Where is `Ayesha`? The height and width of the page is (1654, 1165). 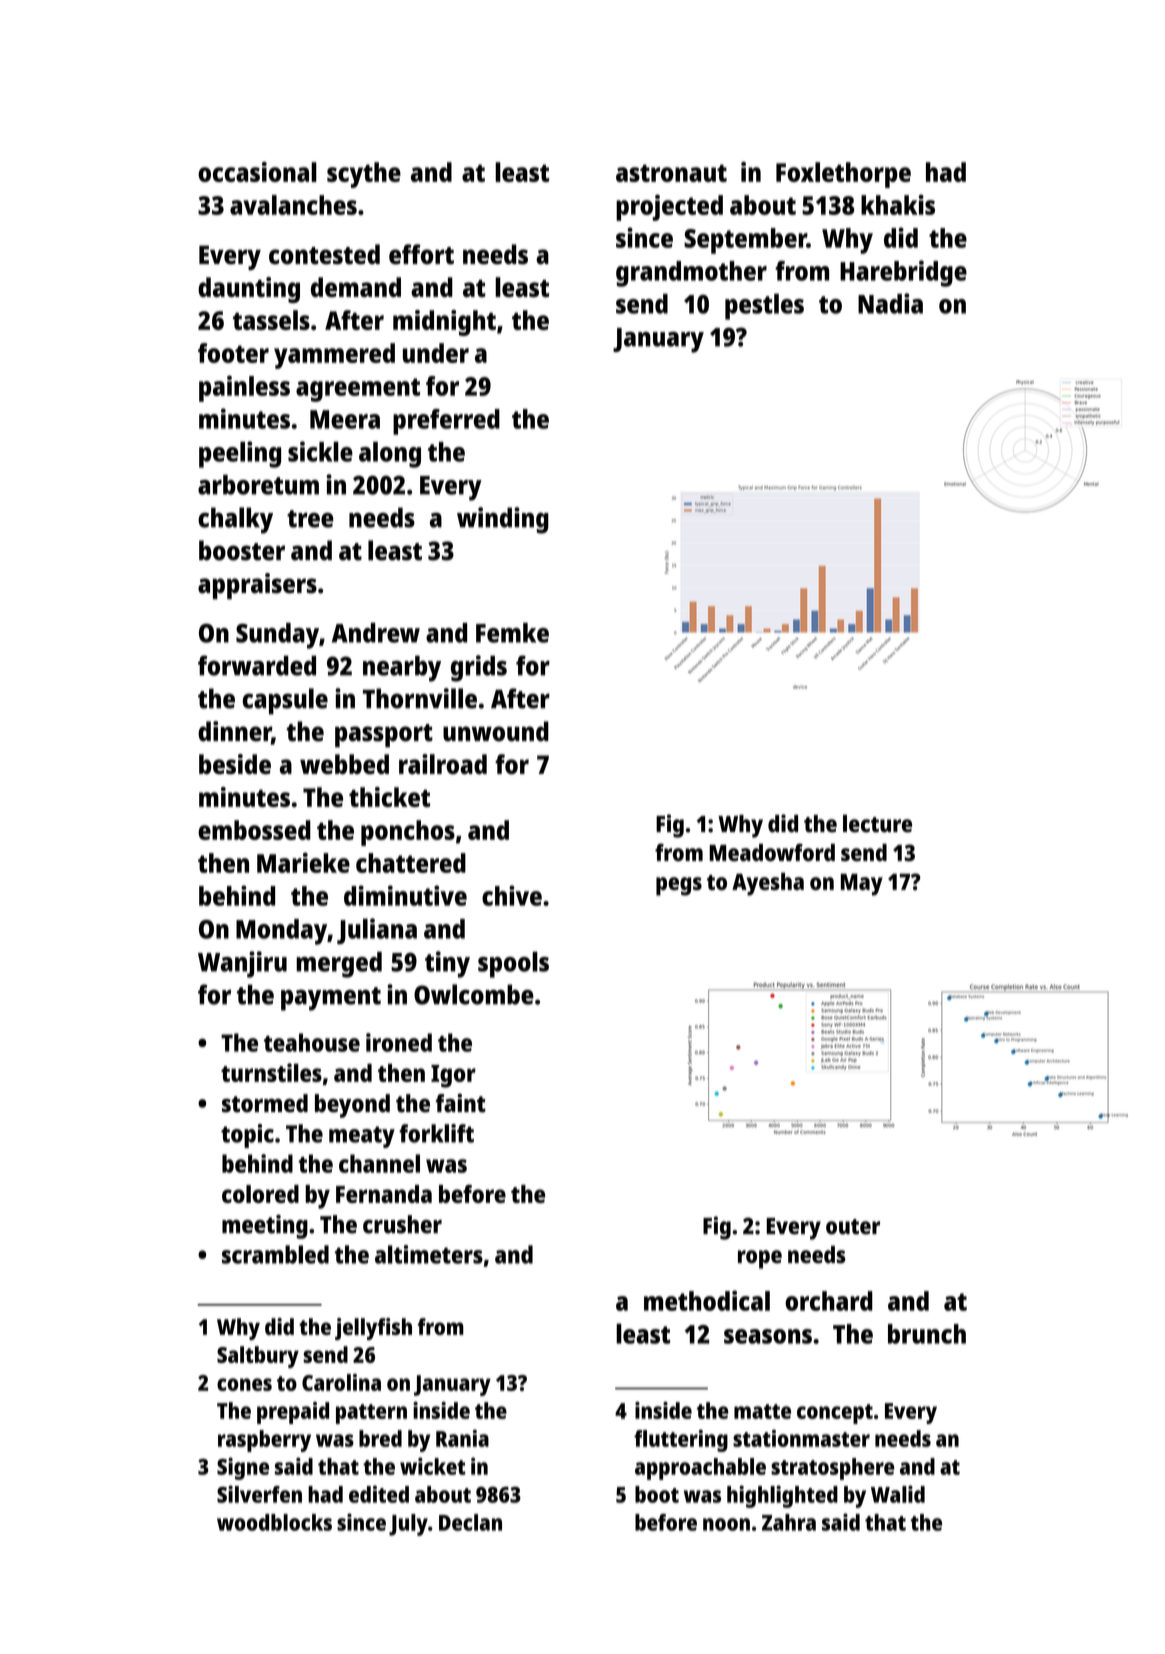
Ayesha is located at coordinates (768, 884).
